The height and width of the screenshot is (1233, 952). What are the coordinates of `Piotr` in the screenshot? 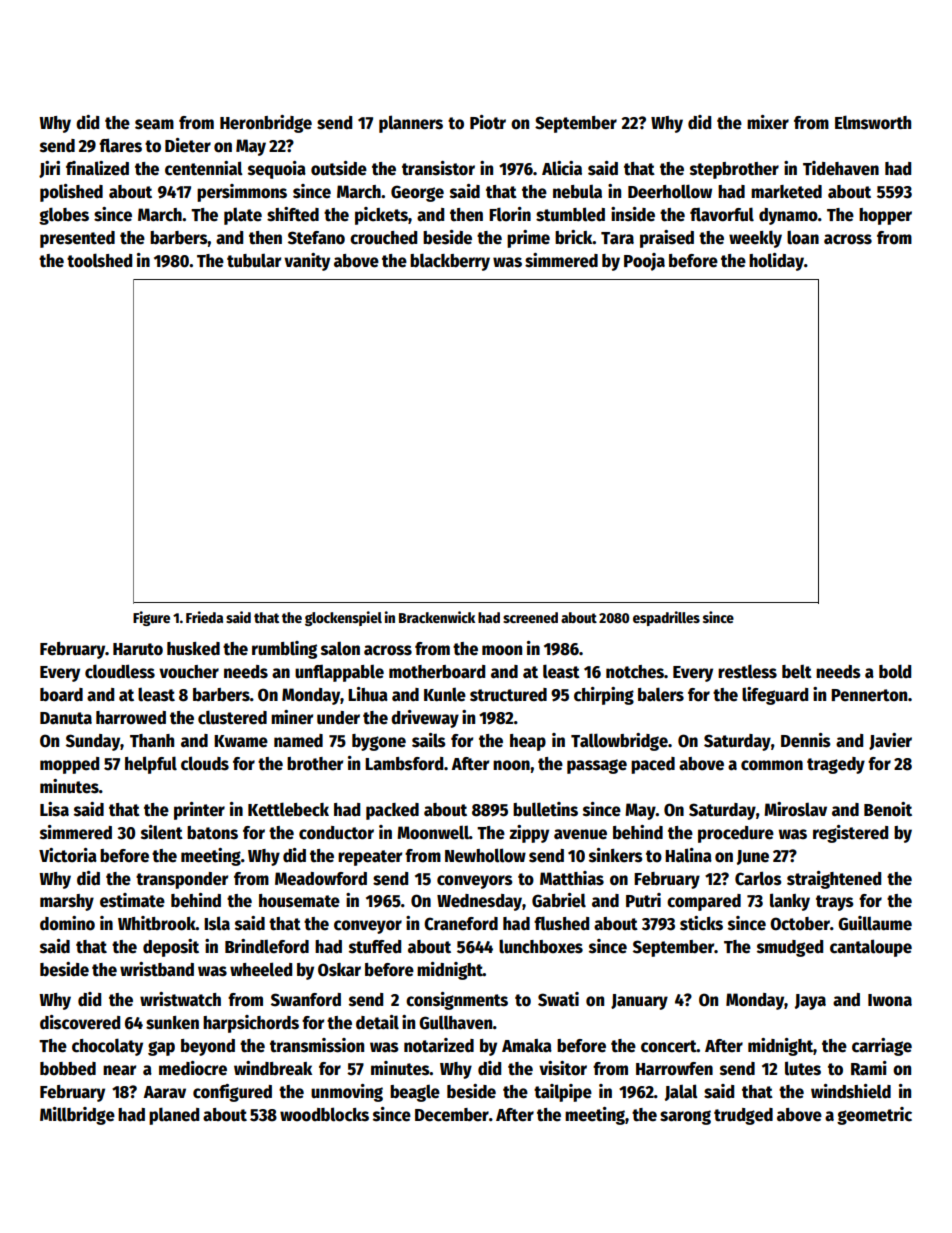 It's located at (488, 122).
